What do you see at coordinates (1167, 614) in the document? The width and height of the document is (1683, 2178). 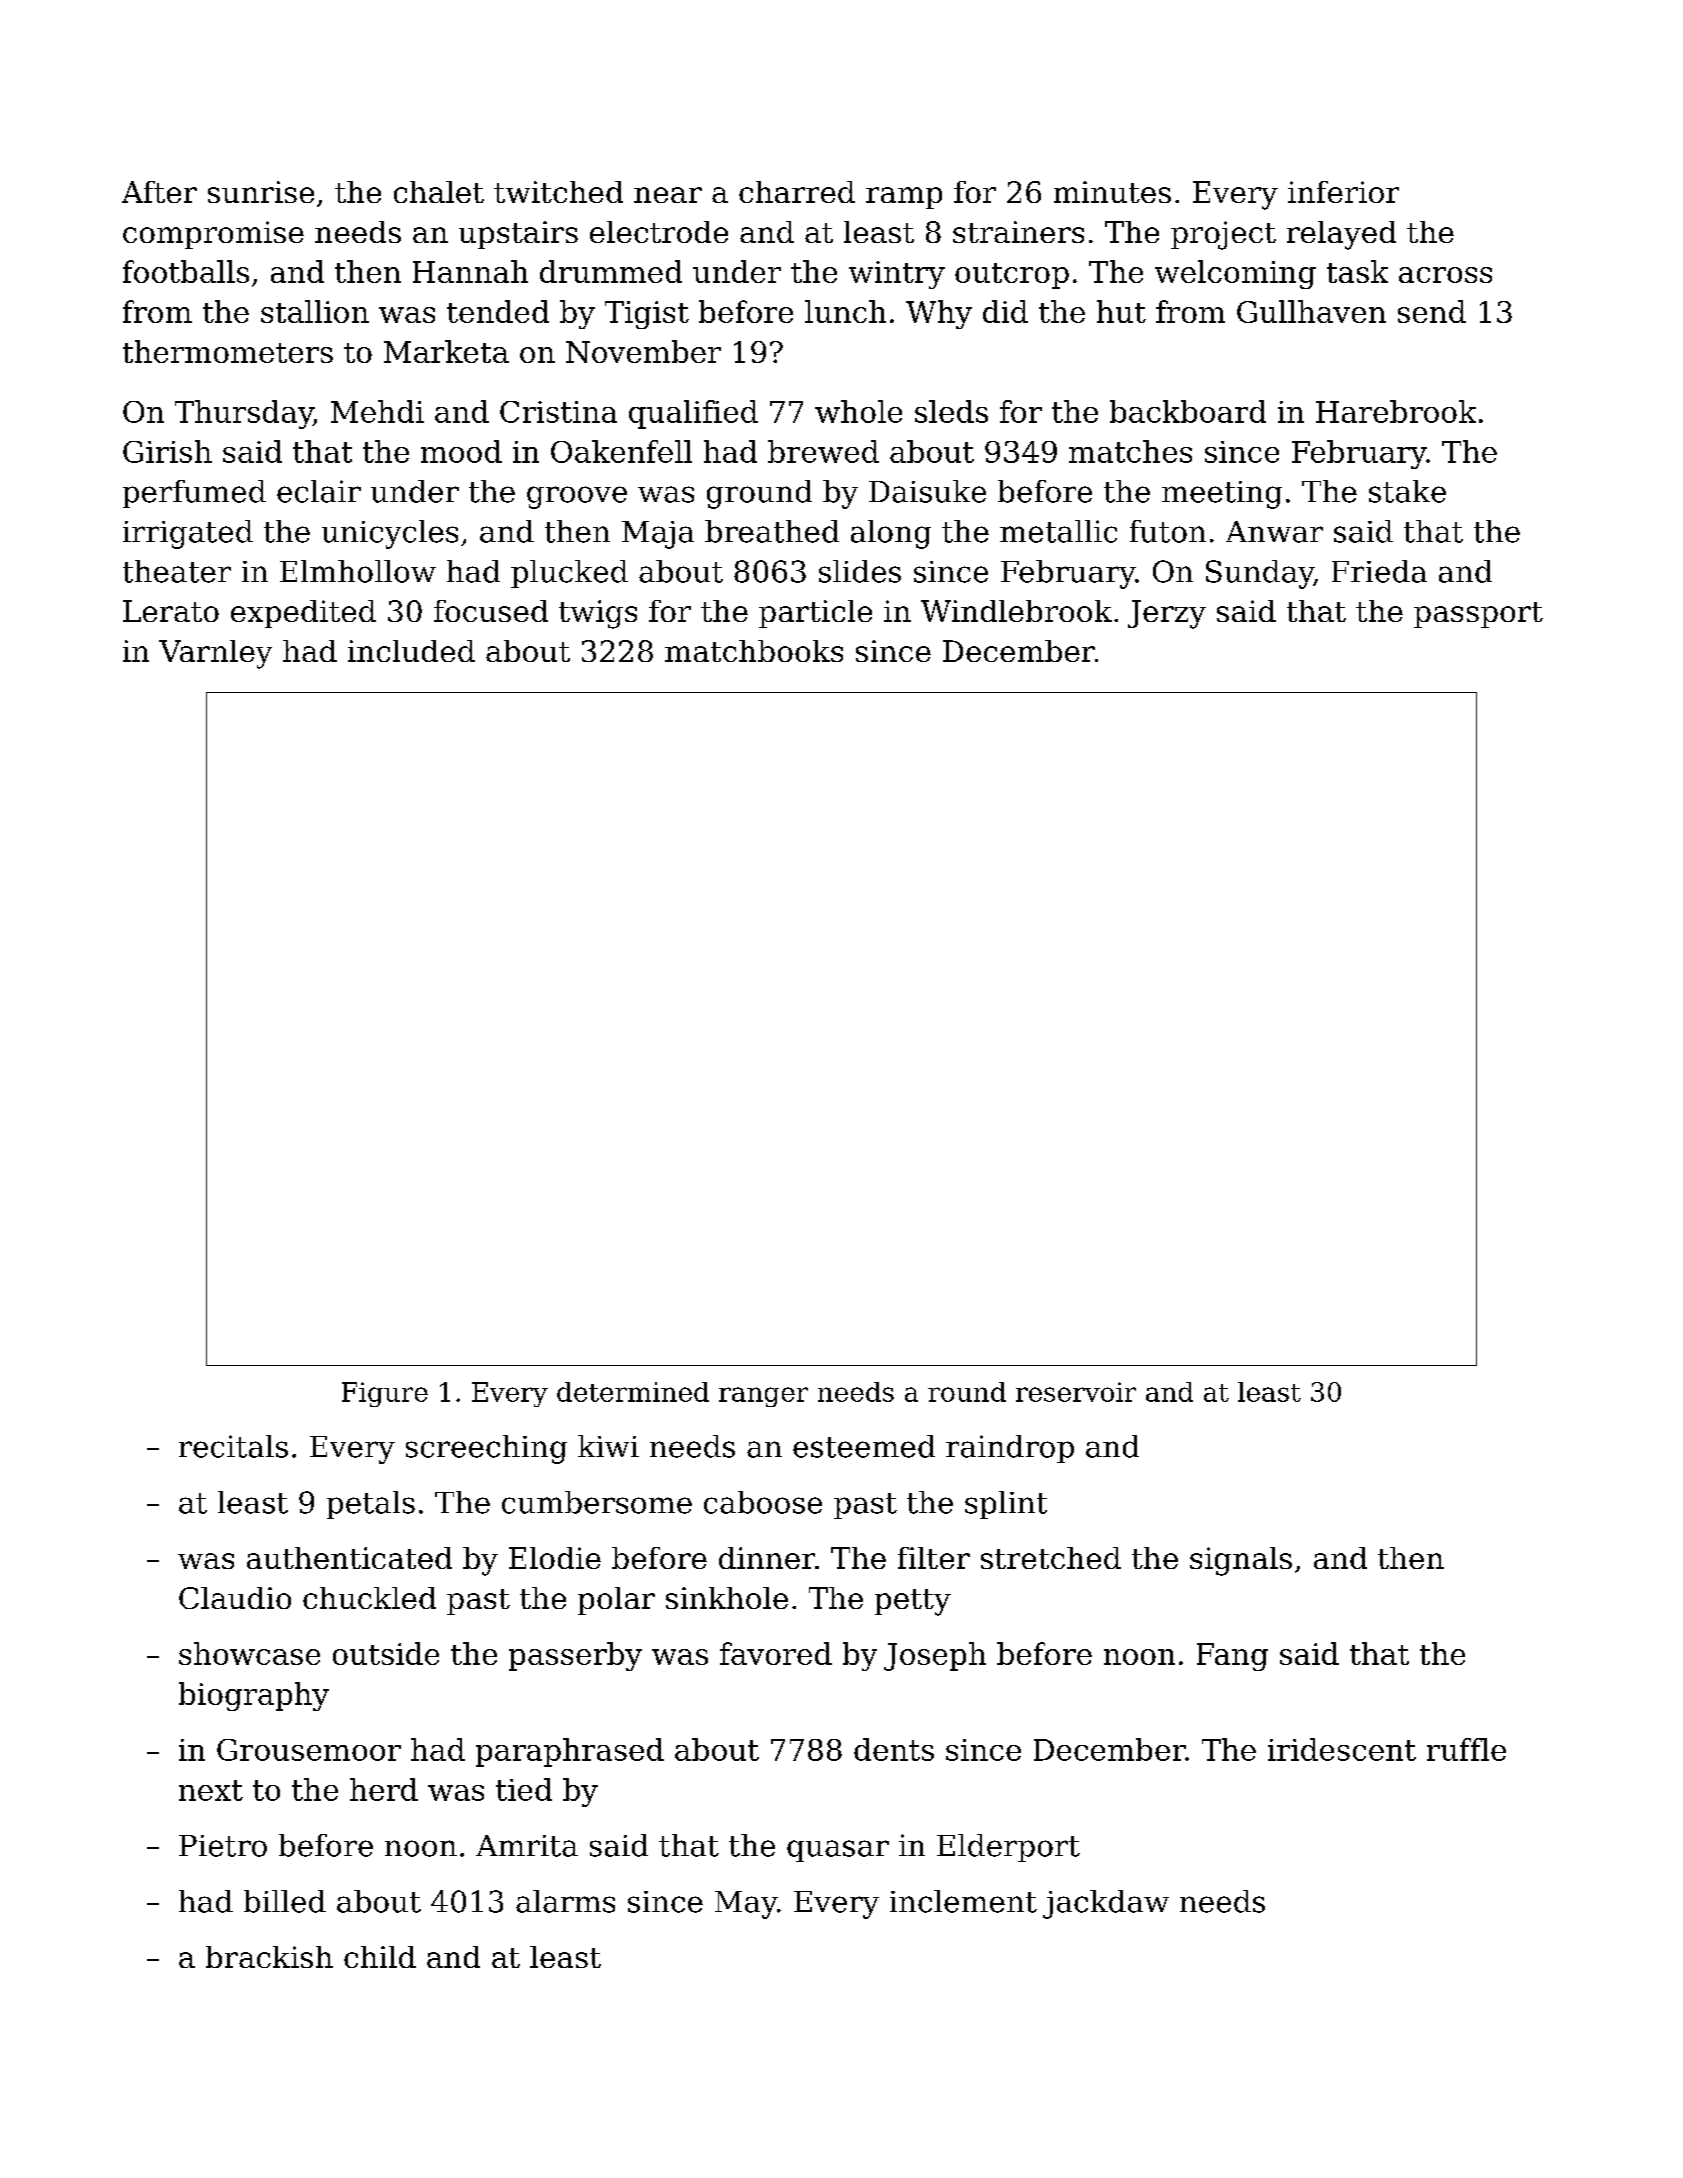 I see `Jerzy` at bounding box center [1167, 614].
